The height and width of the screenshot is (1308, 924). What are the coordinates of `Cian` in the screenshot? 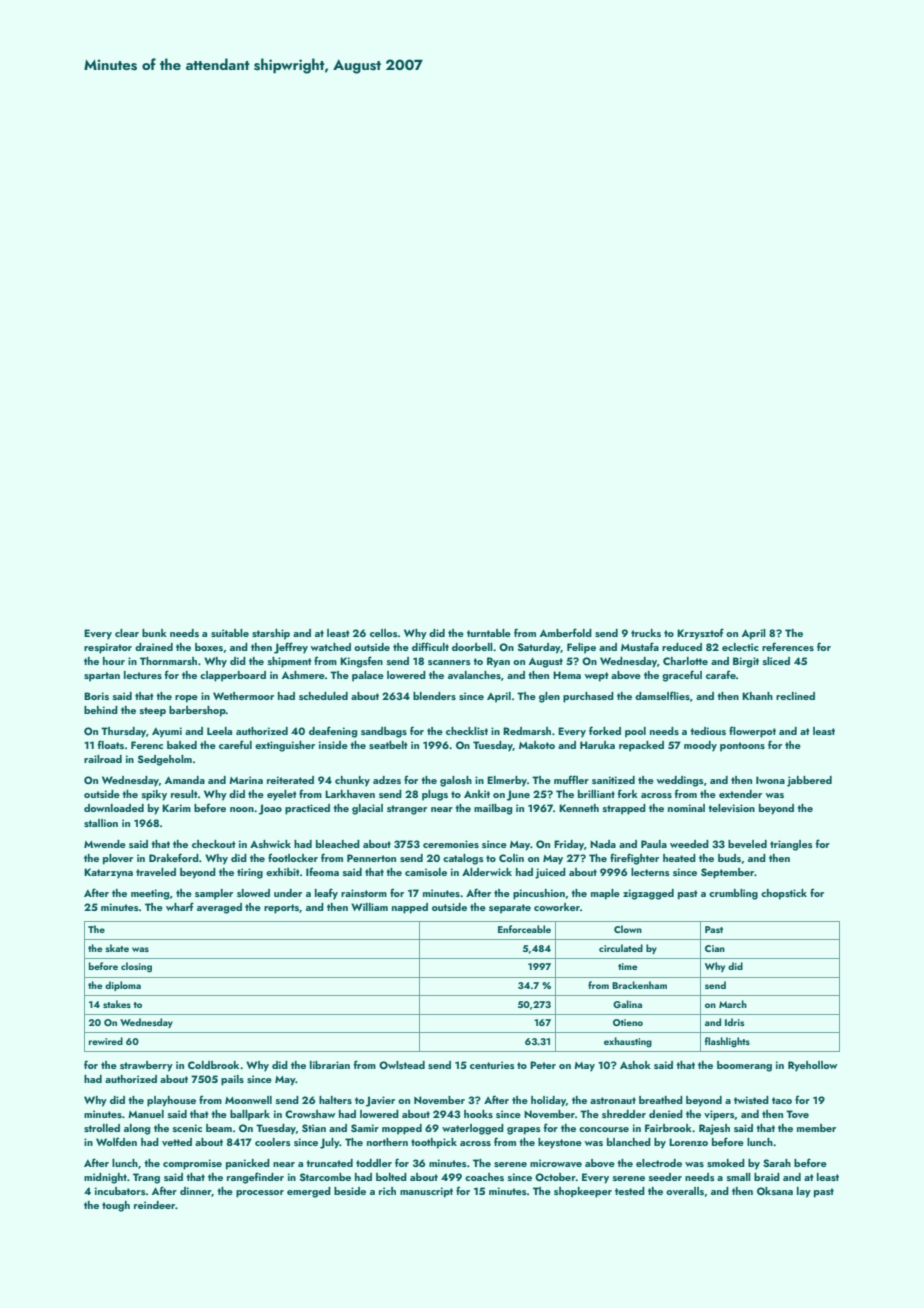 It's located at (715, 948).
